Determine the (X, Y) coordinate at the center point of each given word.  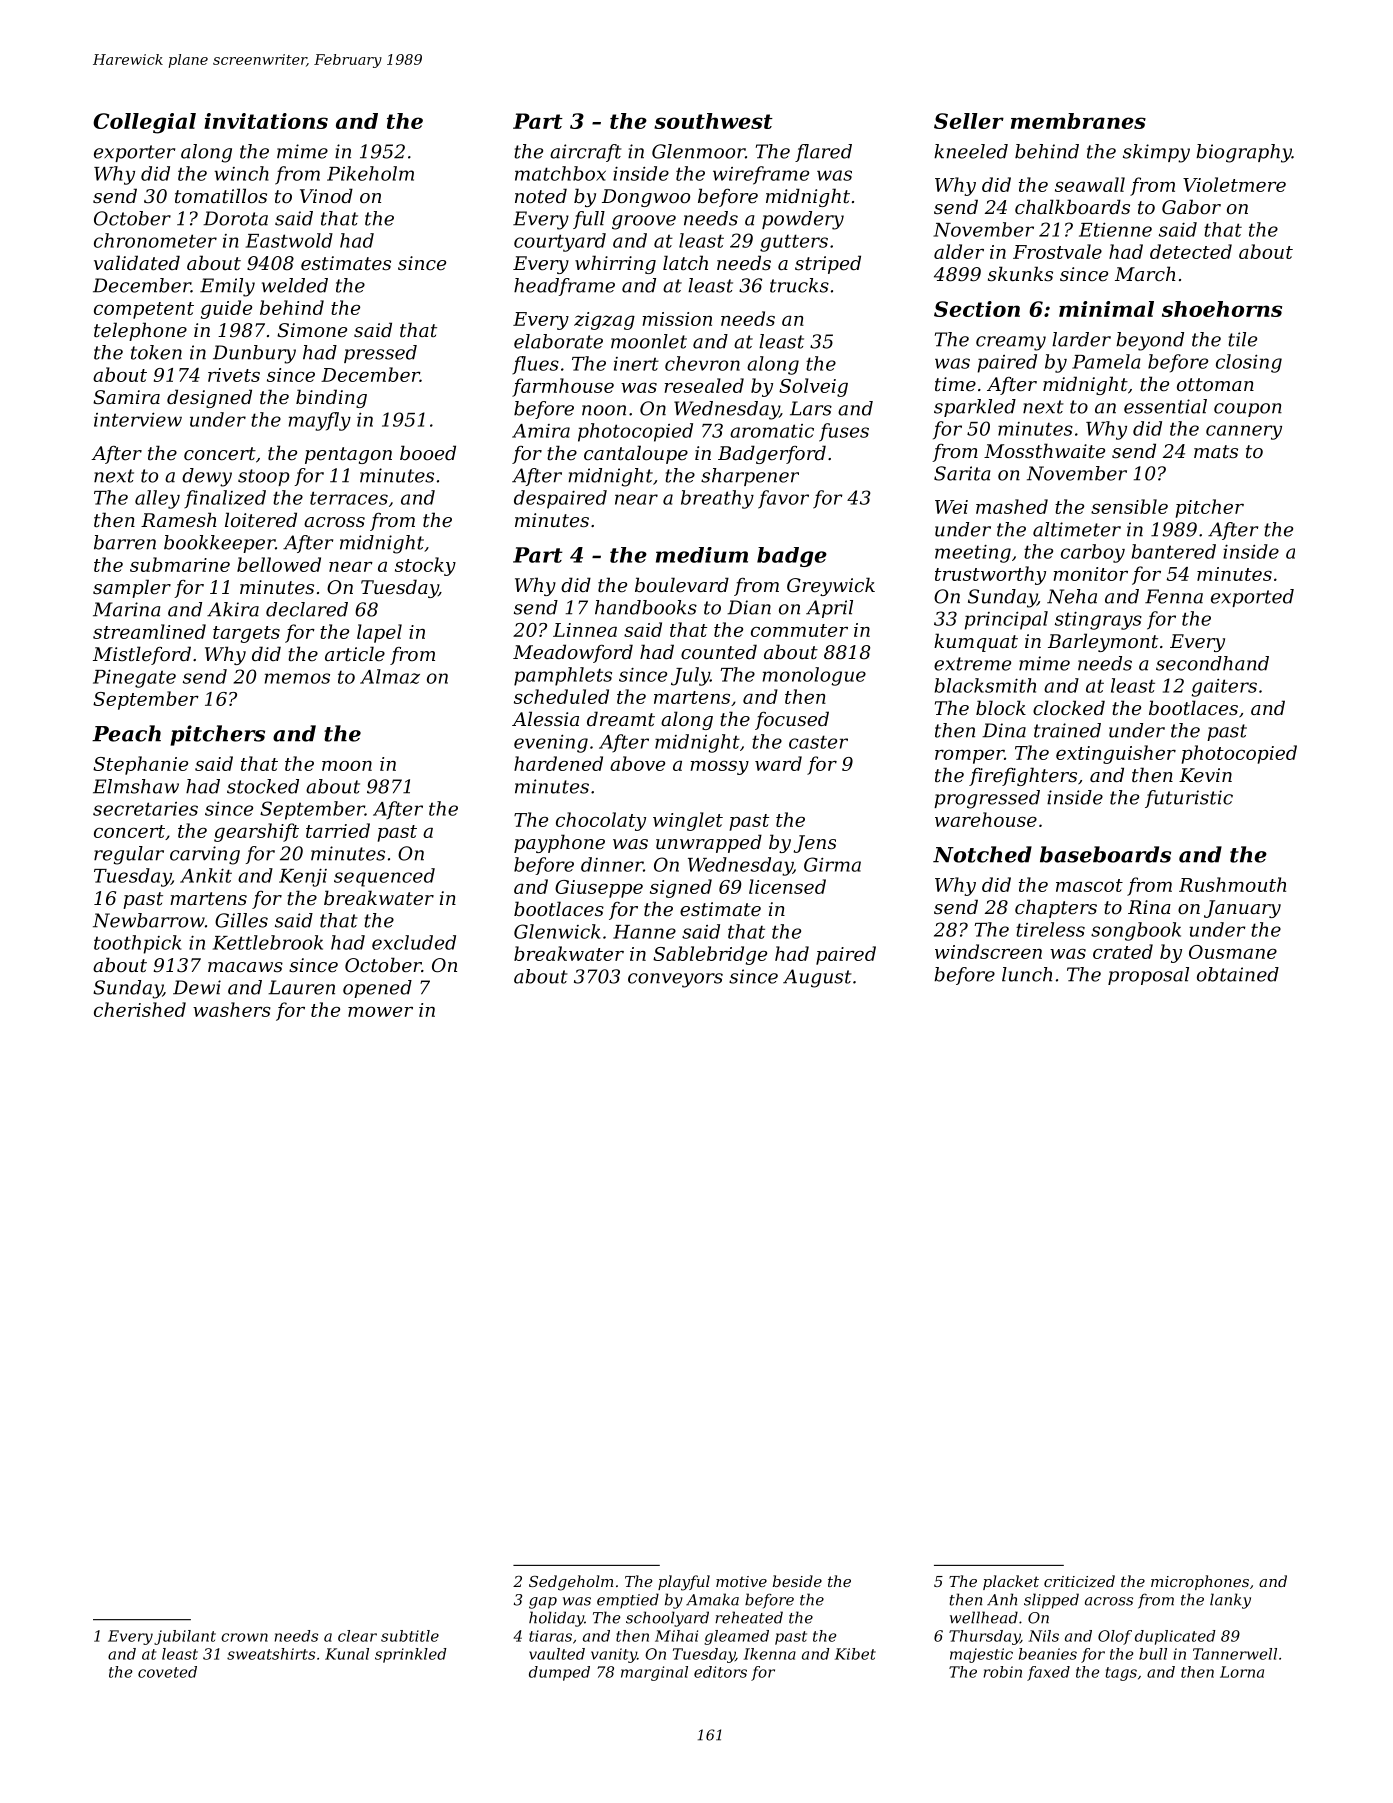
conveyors (675, 980)
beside (797, 1581)
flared (823, 153)
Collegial (144, 123)
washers (232, 1009)
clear (357, 1636)
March (1145, 273)
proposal (1148, 976)
